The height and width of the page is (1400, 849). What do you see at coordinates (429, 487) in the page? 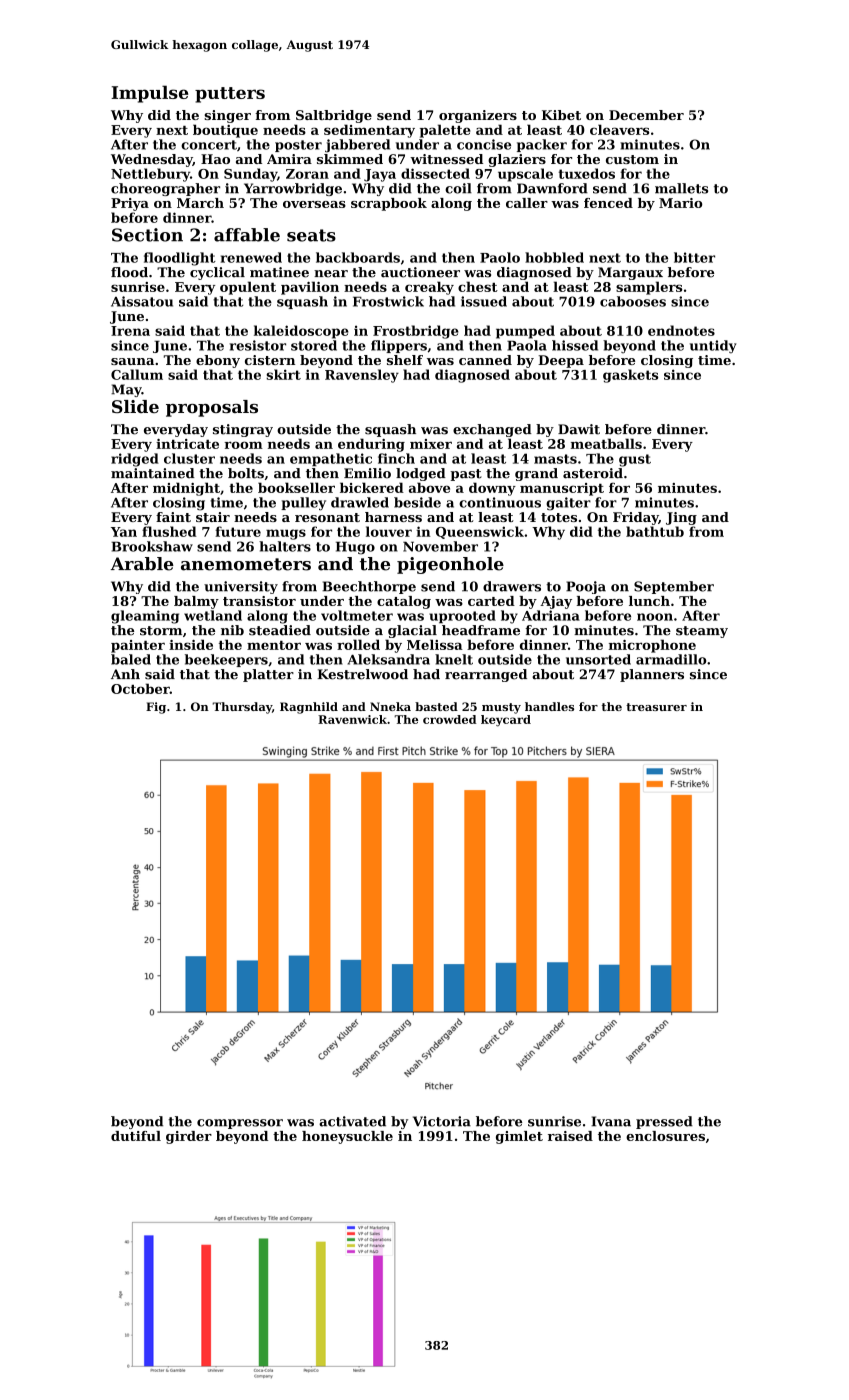
I see `above` at bounding box center [429, 487].
